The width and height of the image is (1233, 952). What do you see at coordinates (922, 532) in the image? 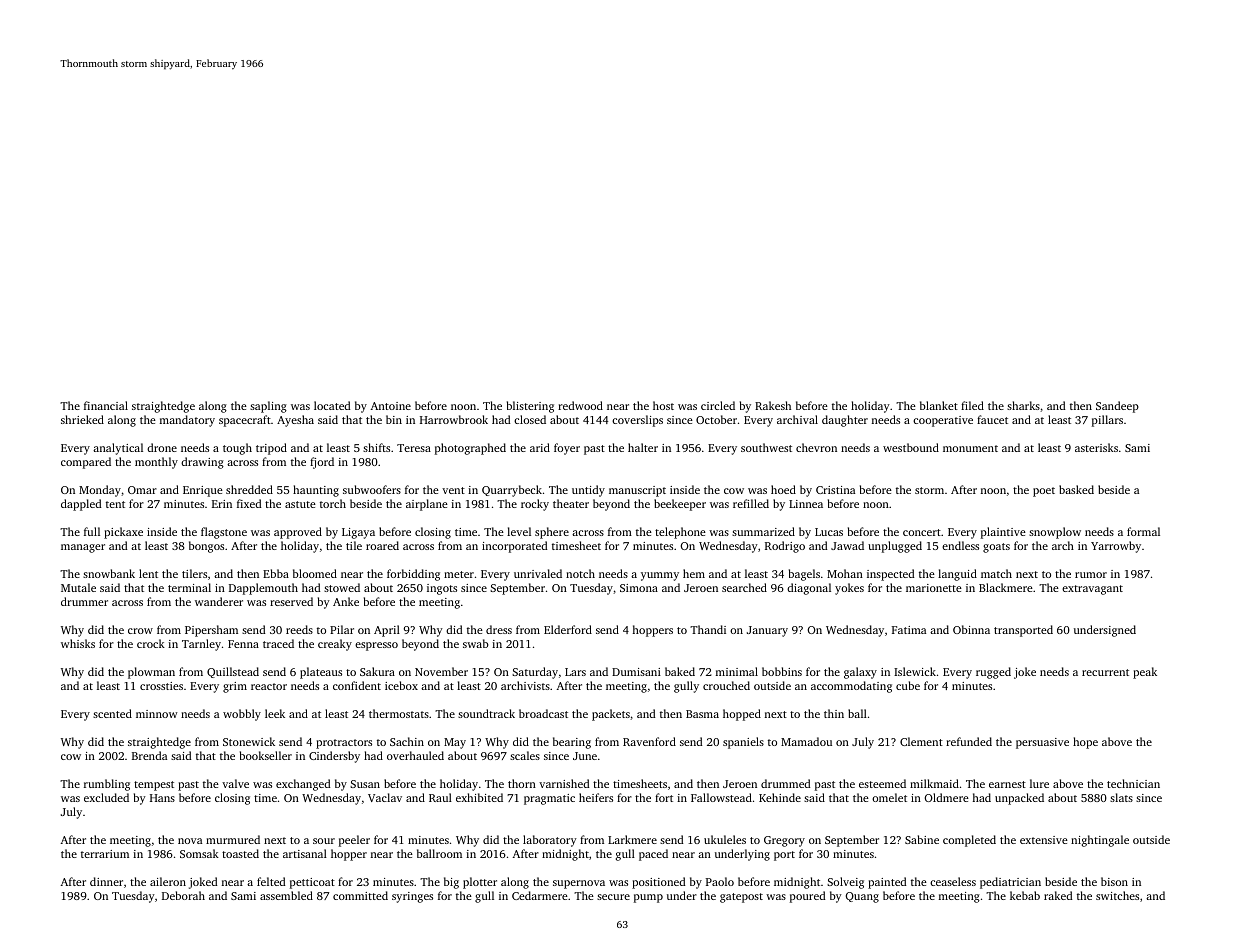
I see `concert` at bounding box center [922, 532].
